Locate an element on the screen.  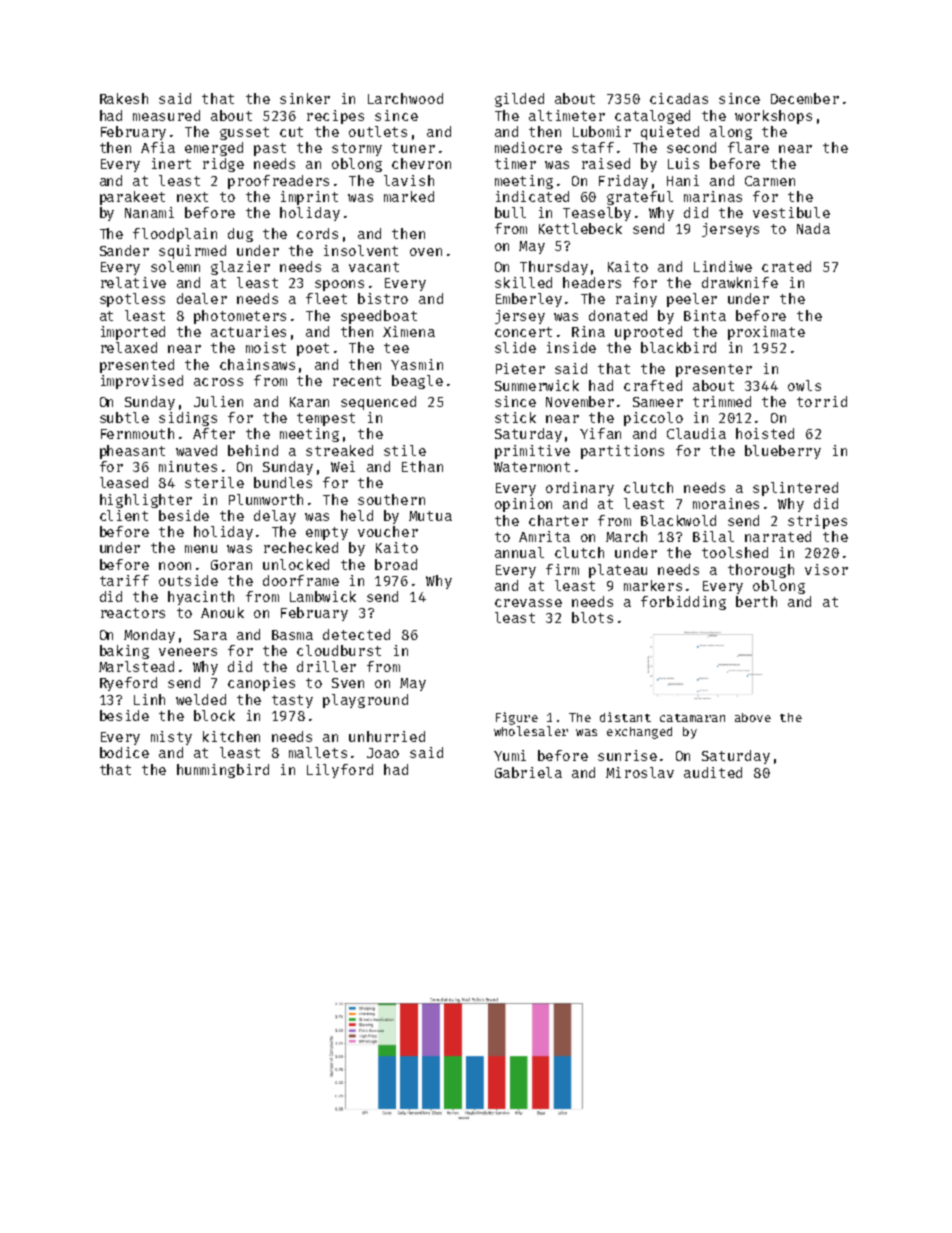
Lilyford is located at coordinates (340, 771).
